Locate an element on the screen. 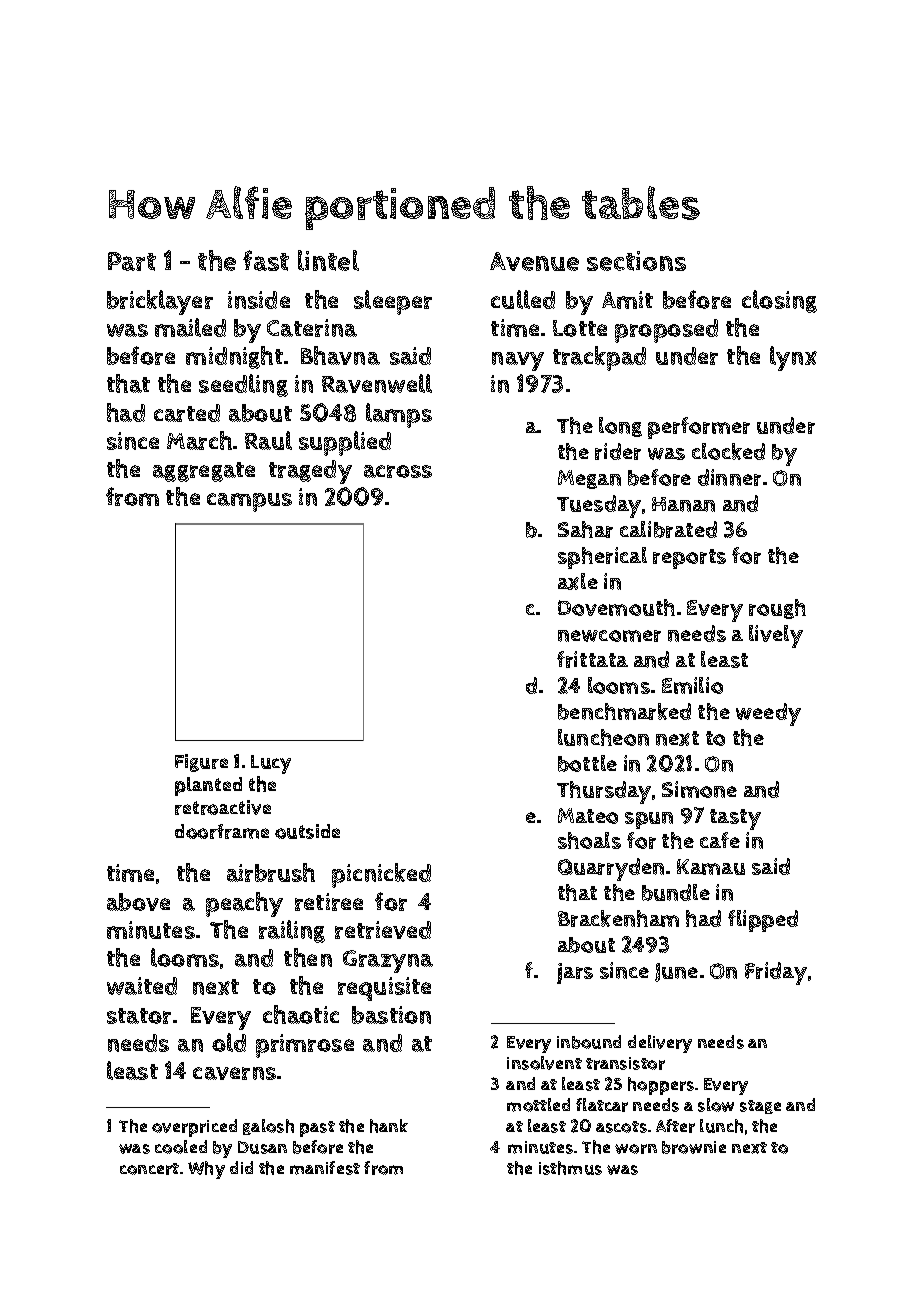 The image size is (924, 1311). rough is located at coordinates (777, 609).
